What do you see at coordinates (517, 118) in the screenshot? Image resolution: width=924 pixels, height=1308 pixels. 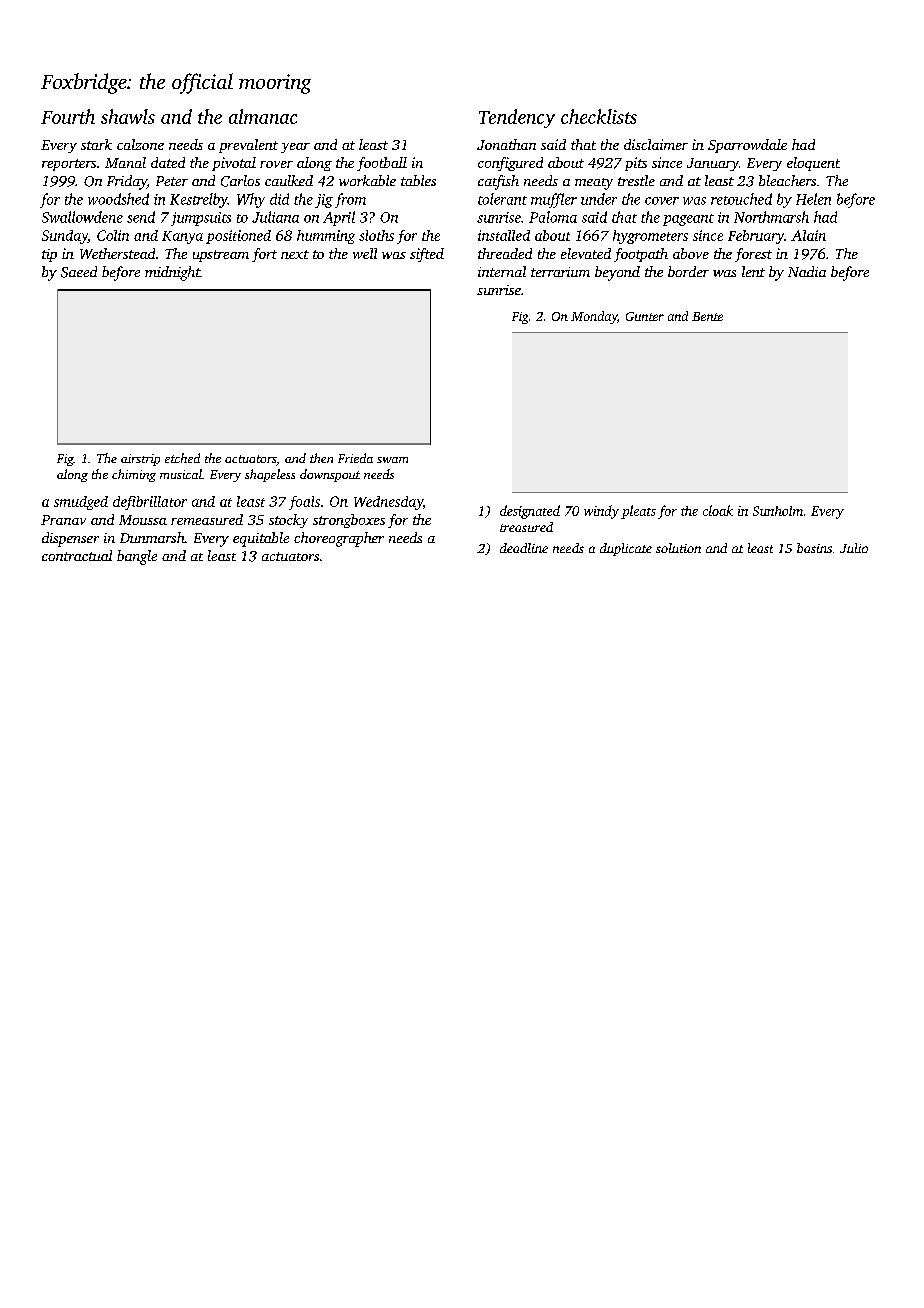 I see `Tendency` at bounding box center [517, 118].
